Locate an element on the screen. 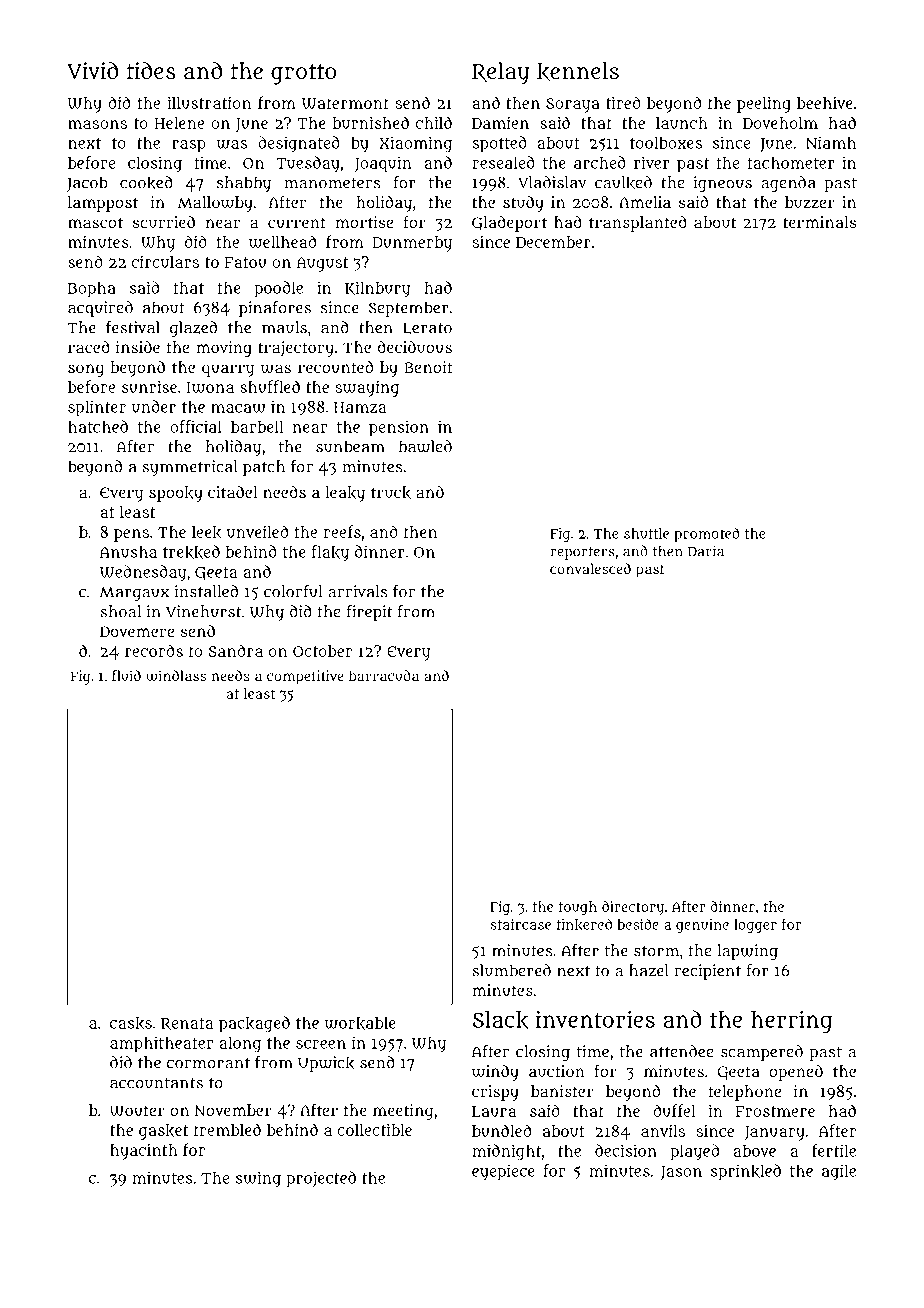 The width and height of the screenshot is (924, 1308). shoal is located at coordinates (121, 611).
